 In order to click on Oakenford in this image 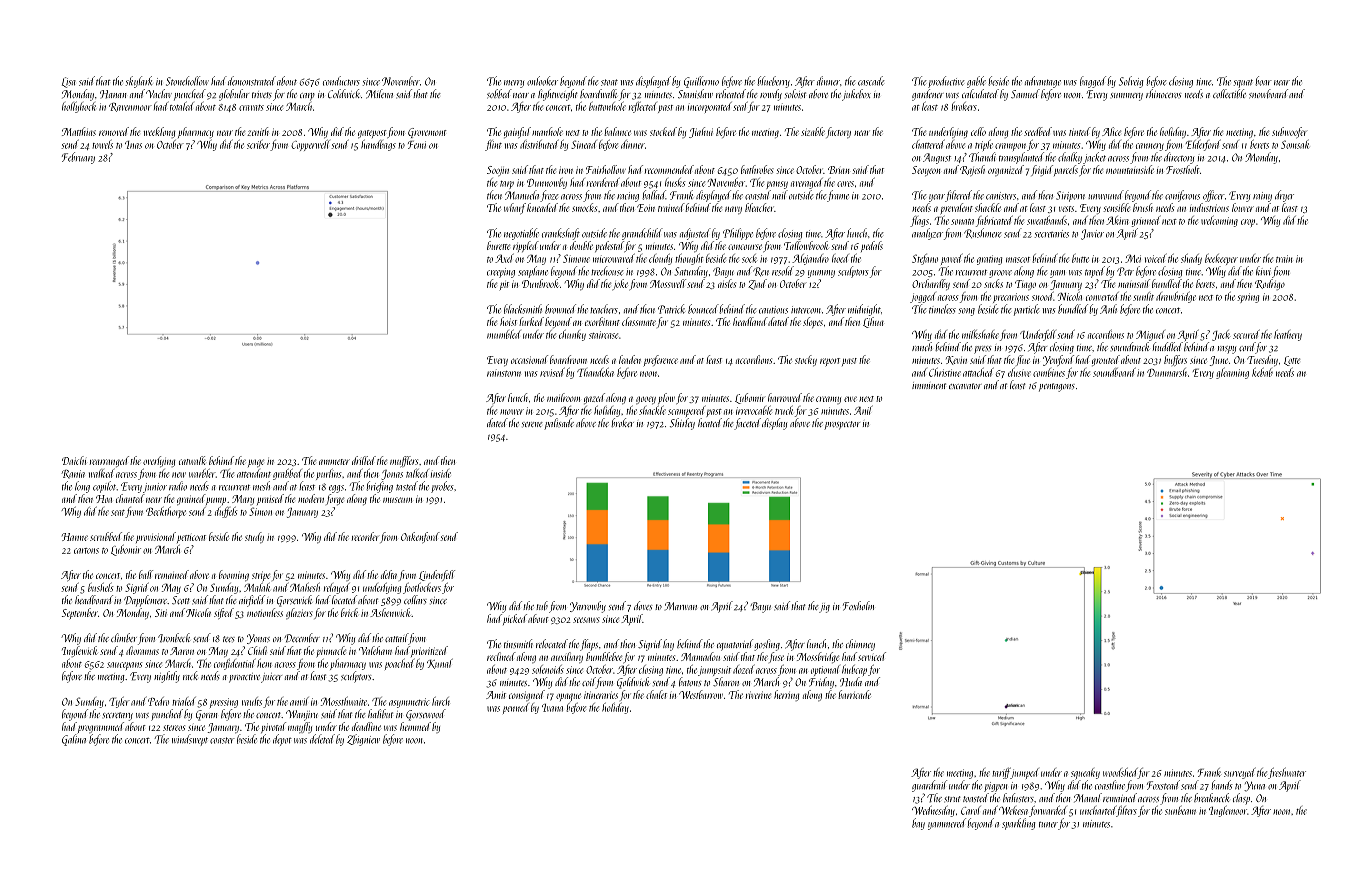, I will do `click(420, 537)`.
